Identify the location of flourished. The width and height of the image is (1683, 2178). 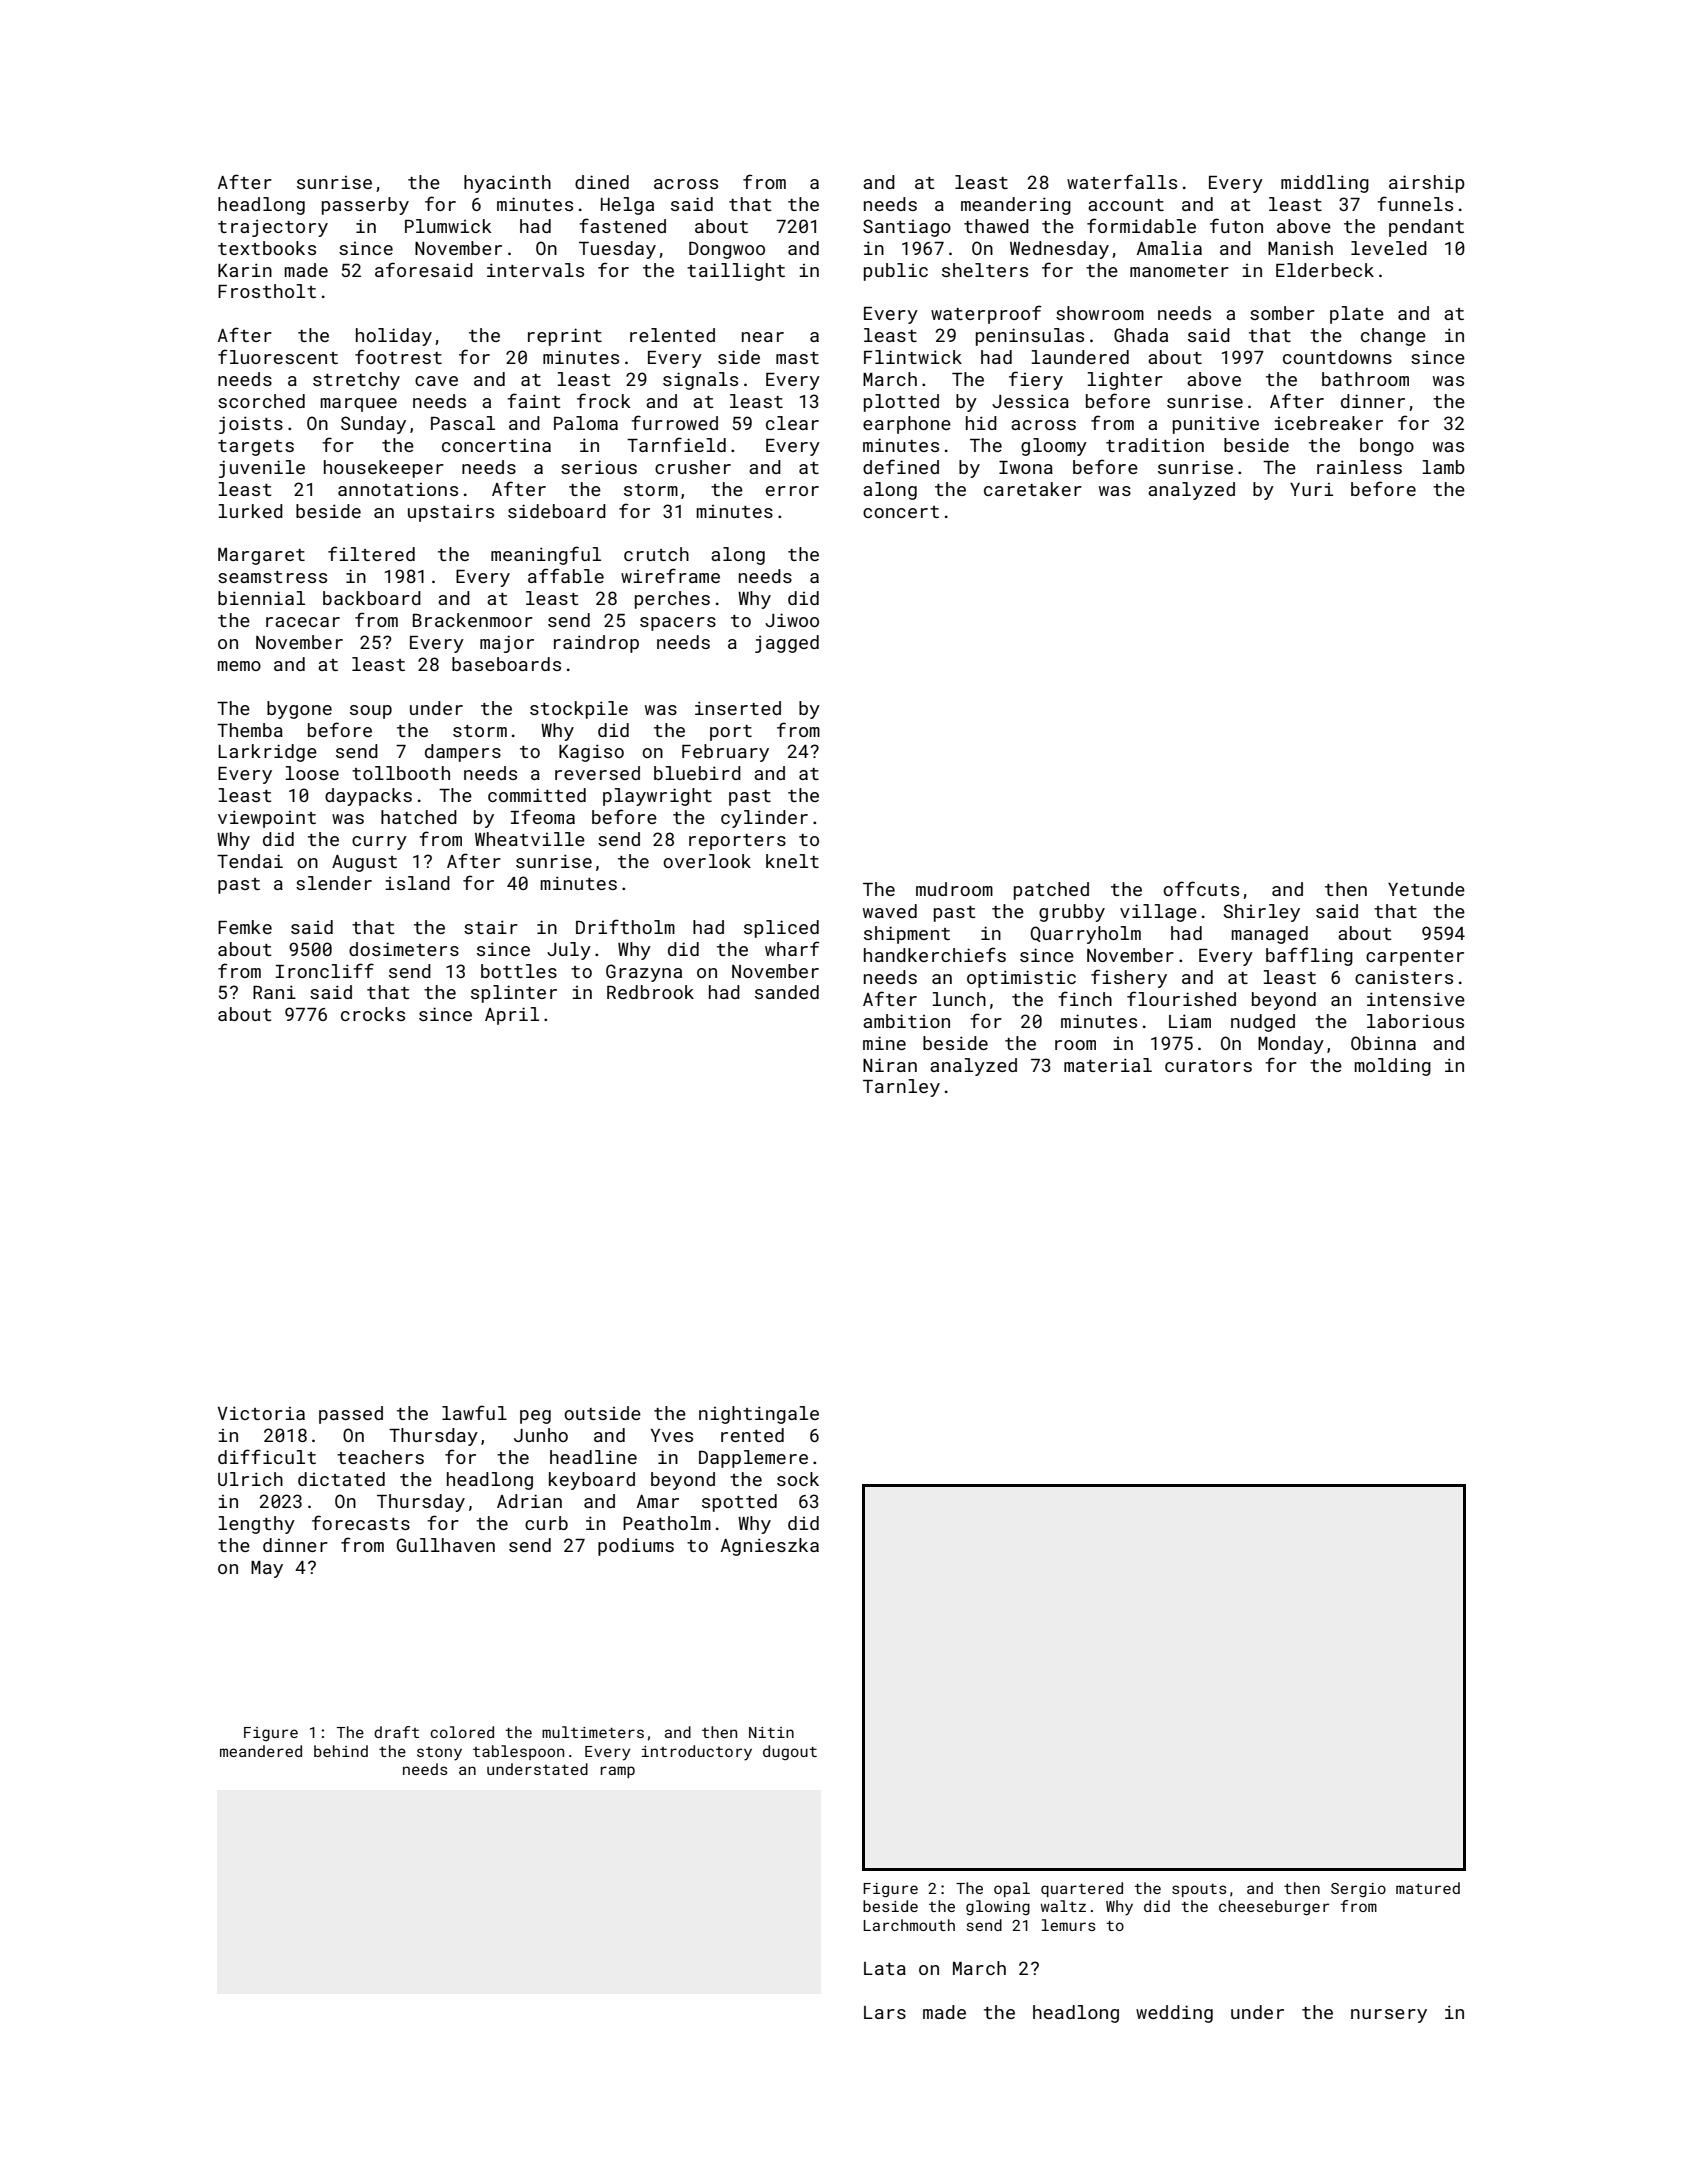
(1181, 998).
